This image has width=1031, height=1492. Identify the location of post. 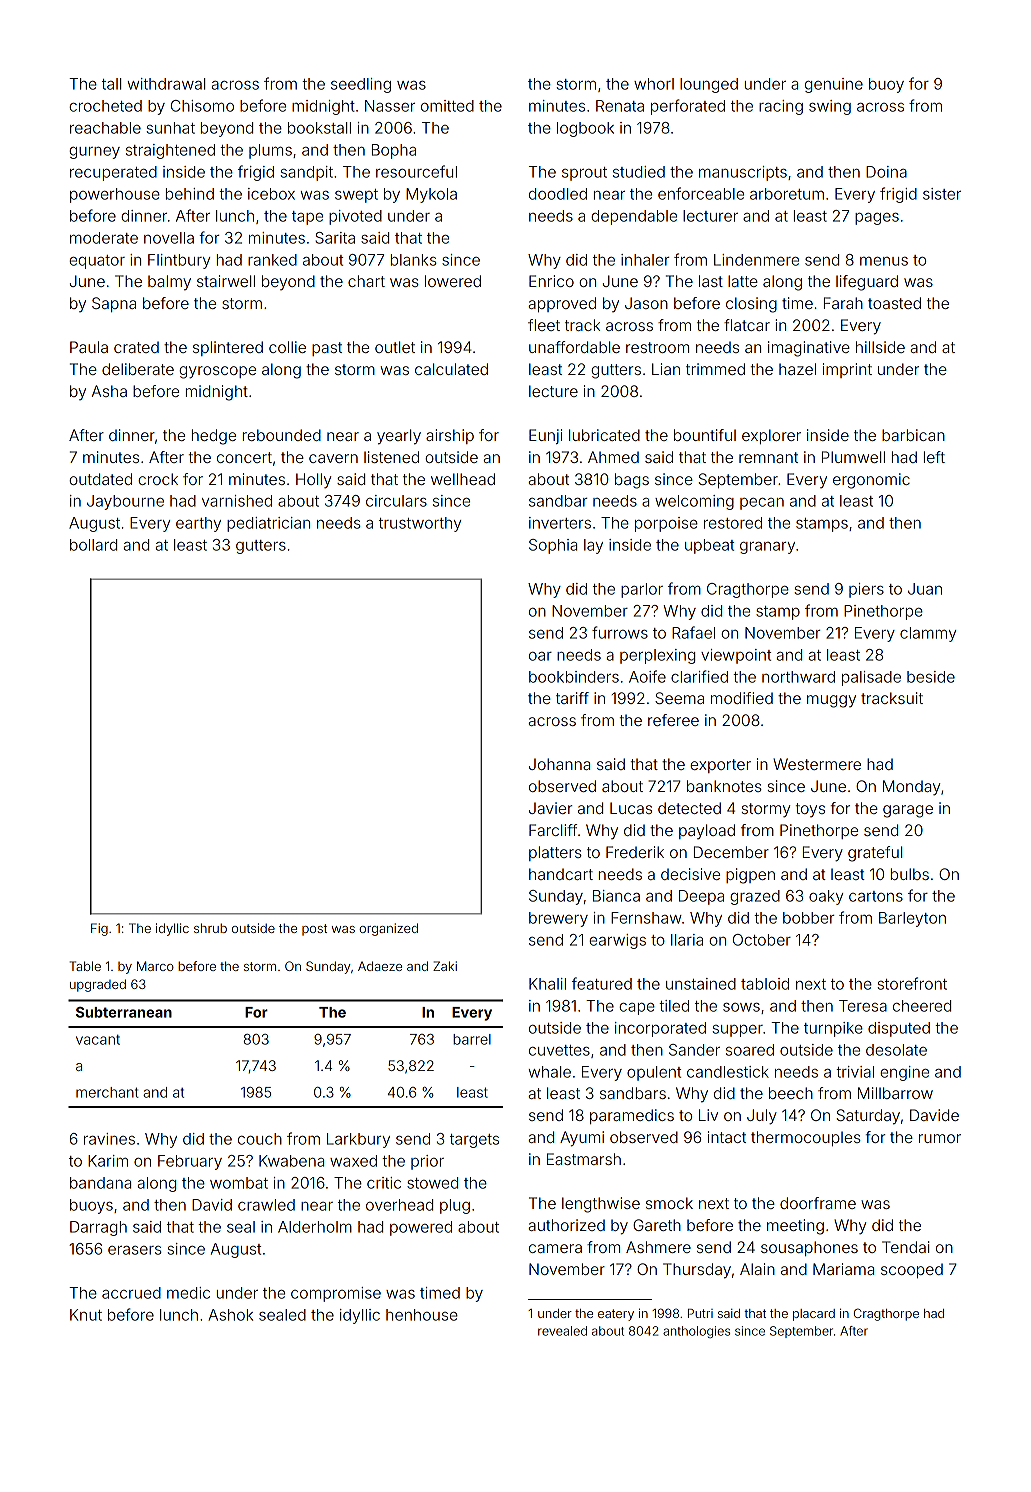
(314, 930).
